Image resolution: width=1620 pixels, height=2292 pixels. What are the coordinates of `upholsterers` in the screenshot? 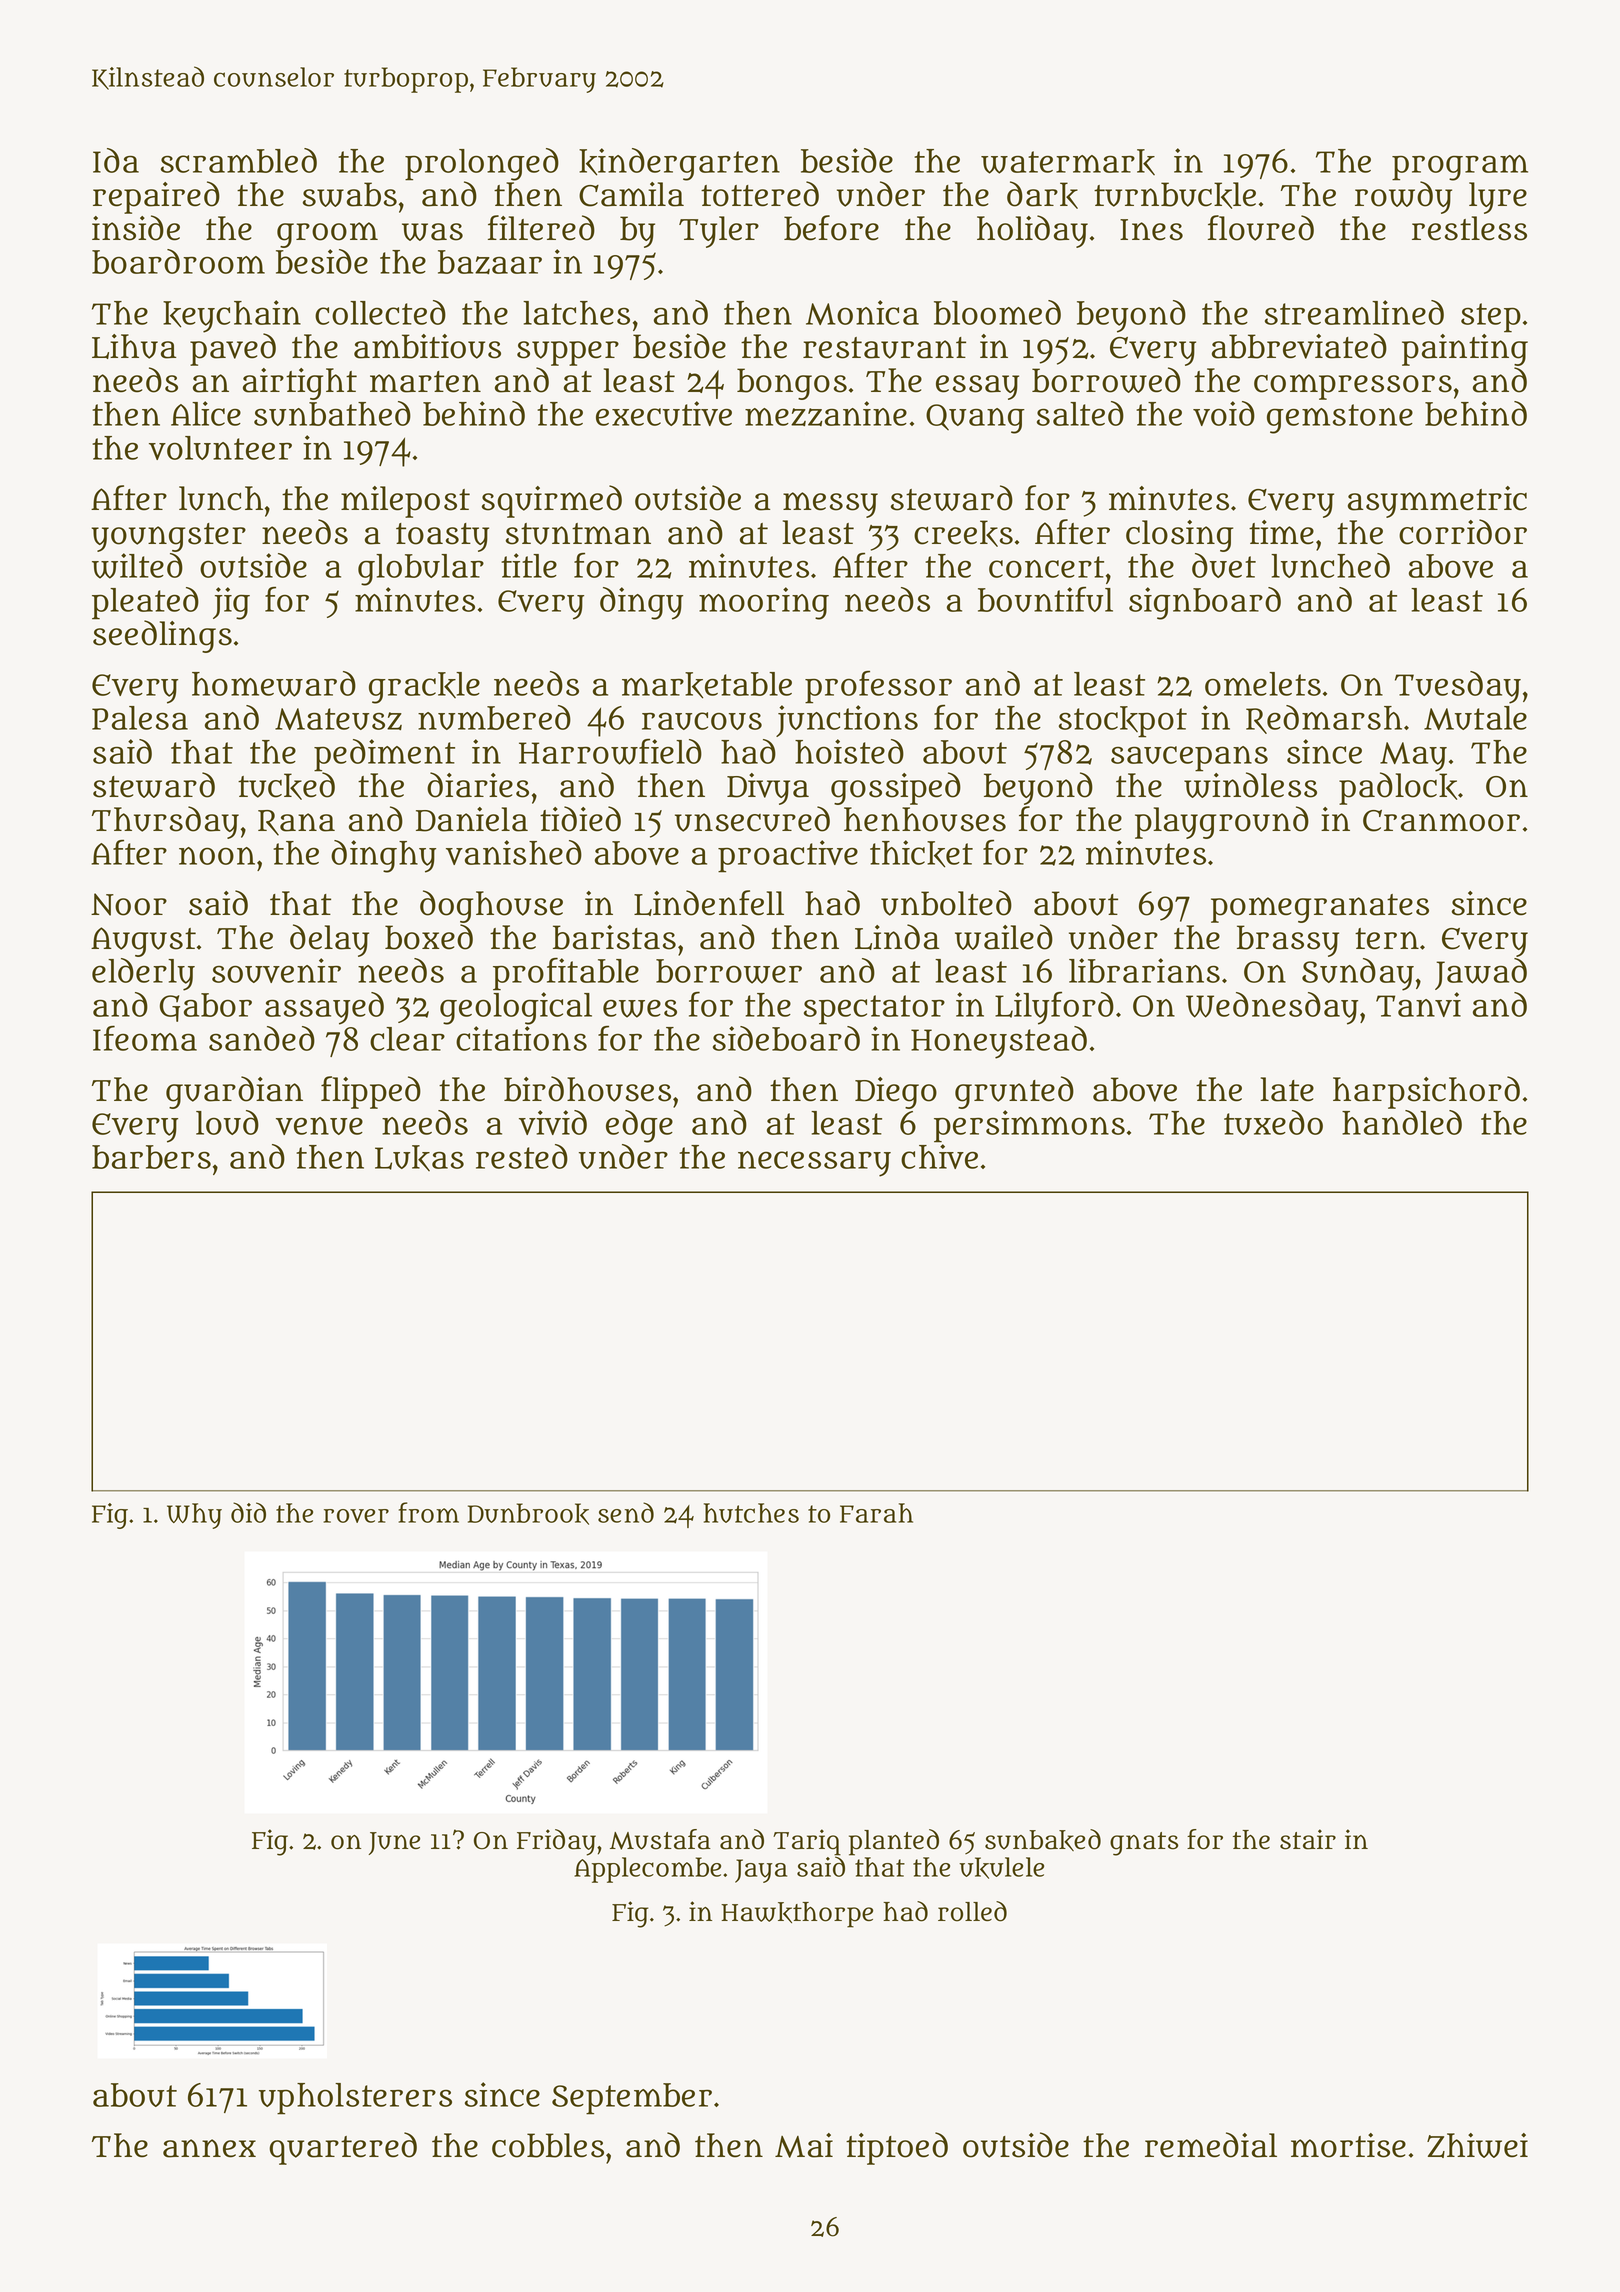 It's located at (355, 2099).
